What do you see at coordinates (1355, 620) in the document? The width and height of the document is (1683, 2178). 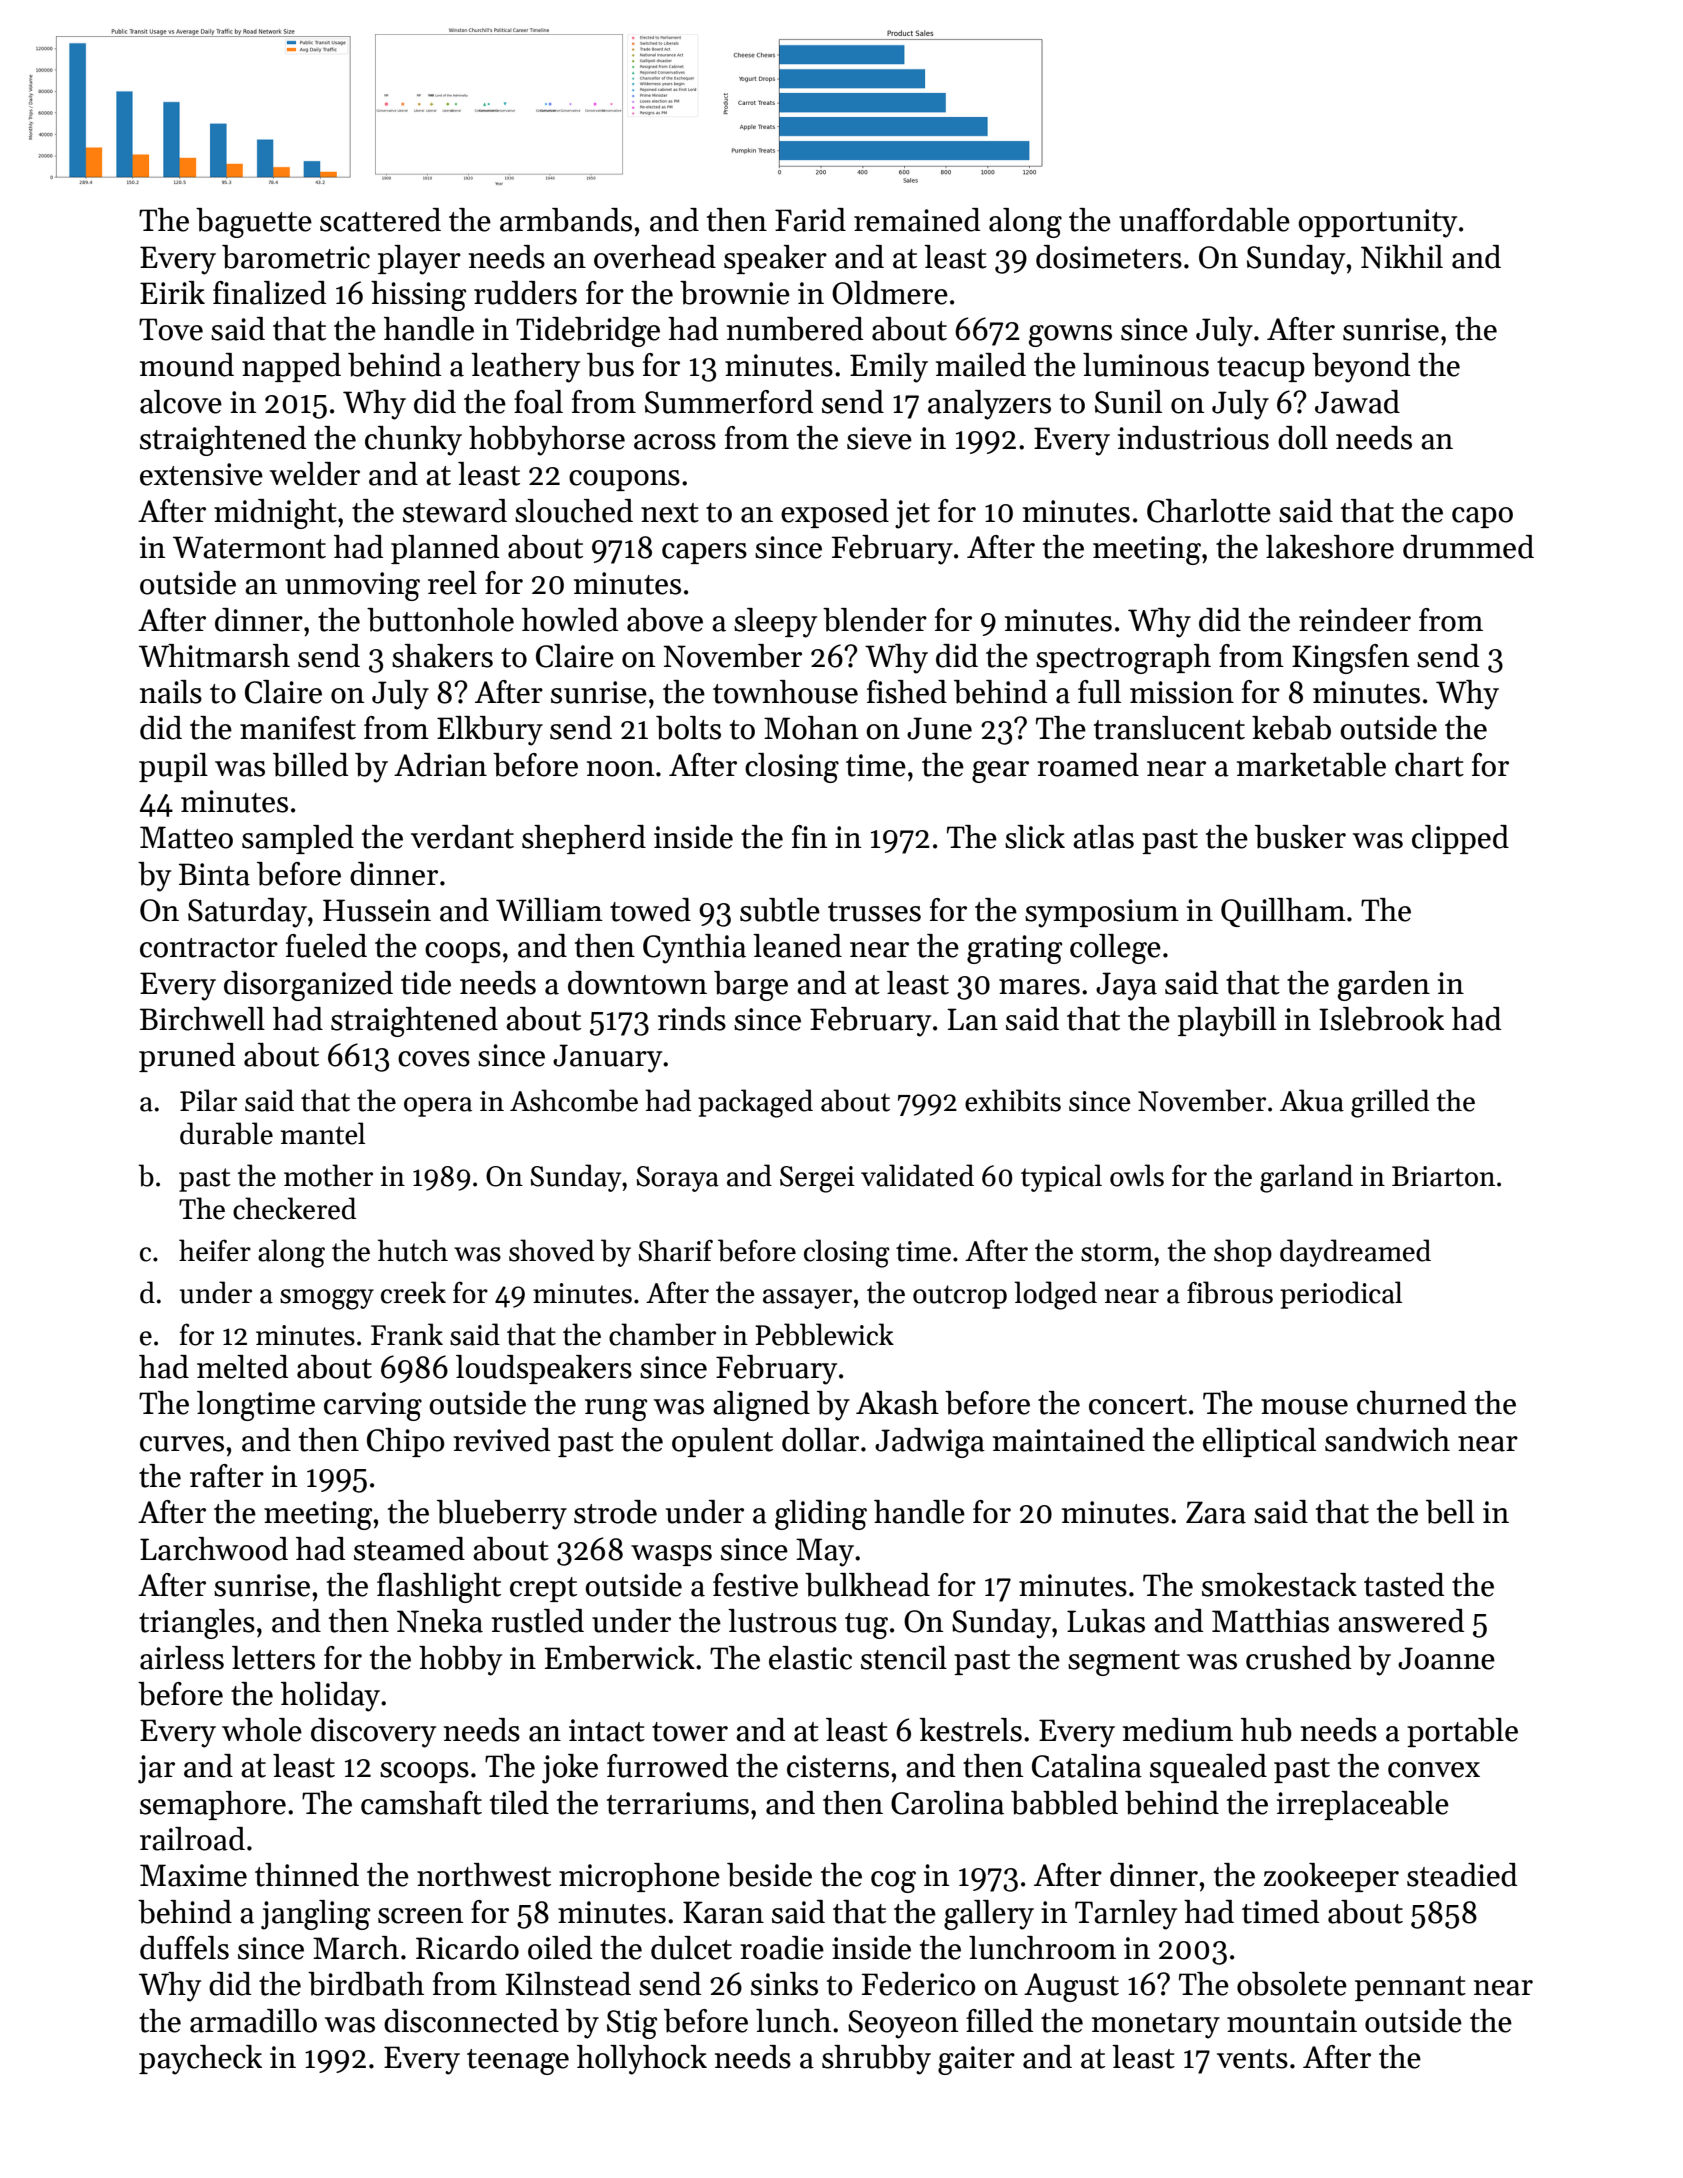 I see `reindeer` at bounding box center [1355, 620].
